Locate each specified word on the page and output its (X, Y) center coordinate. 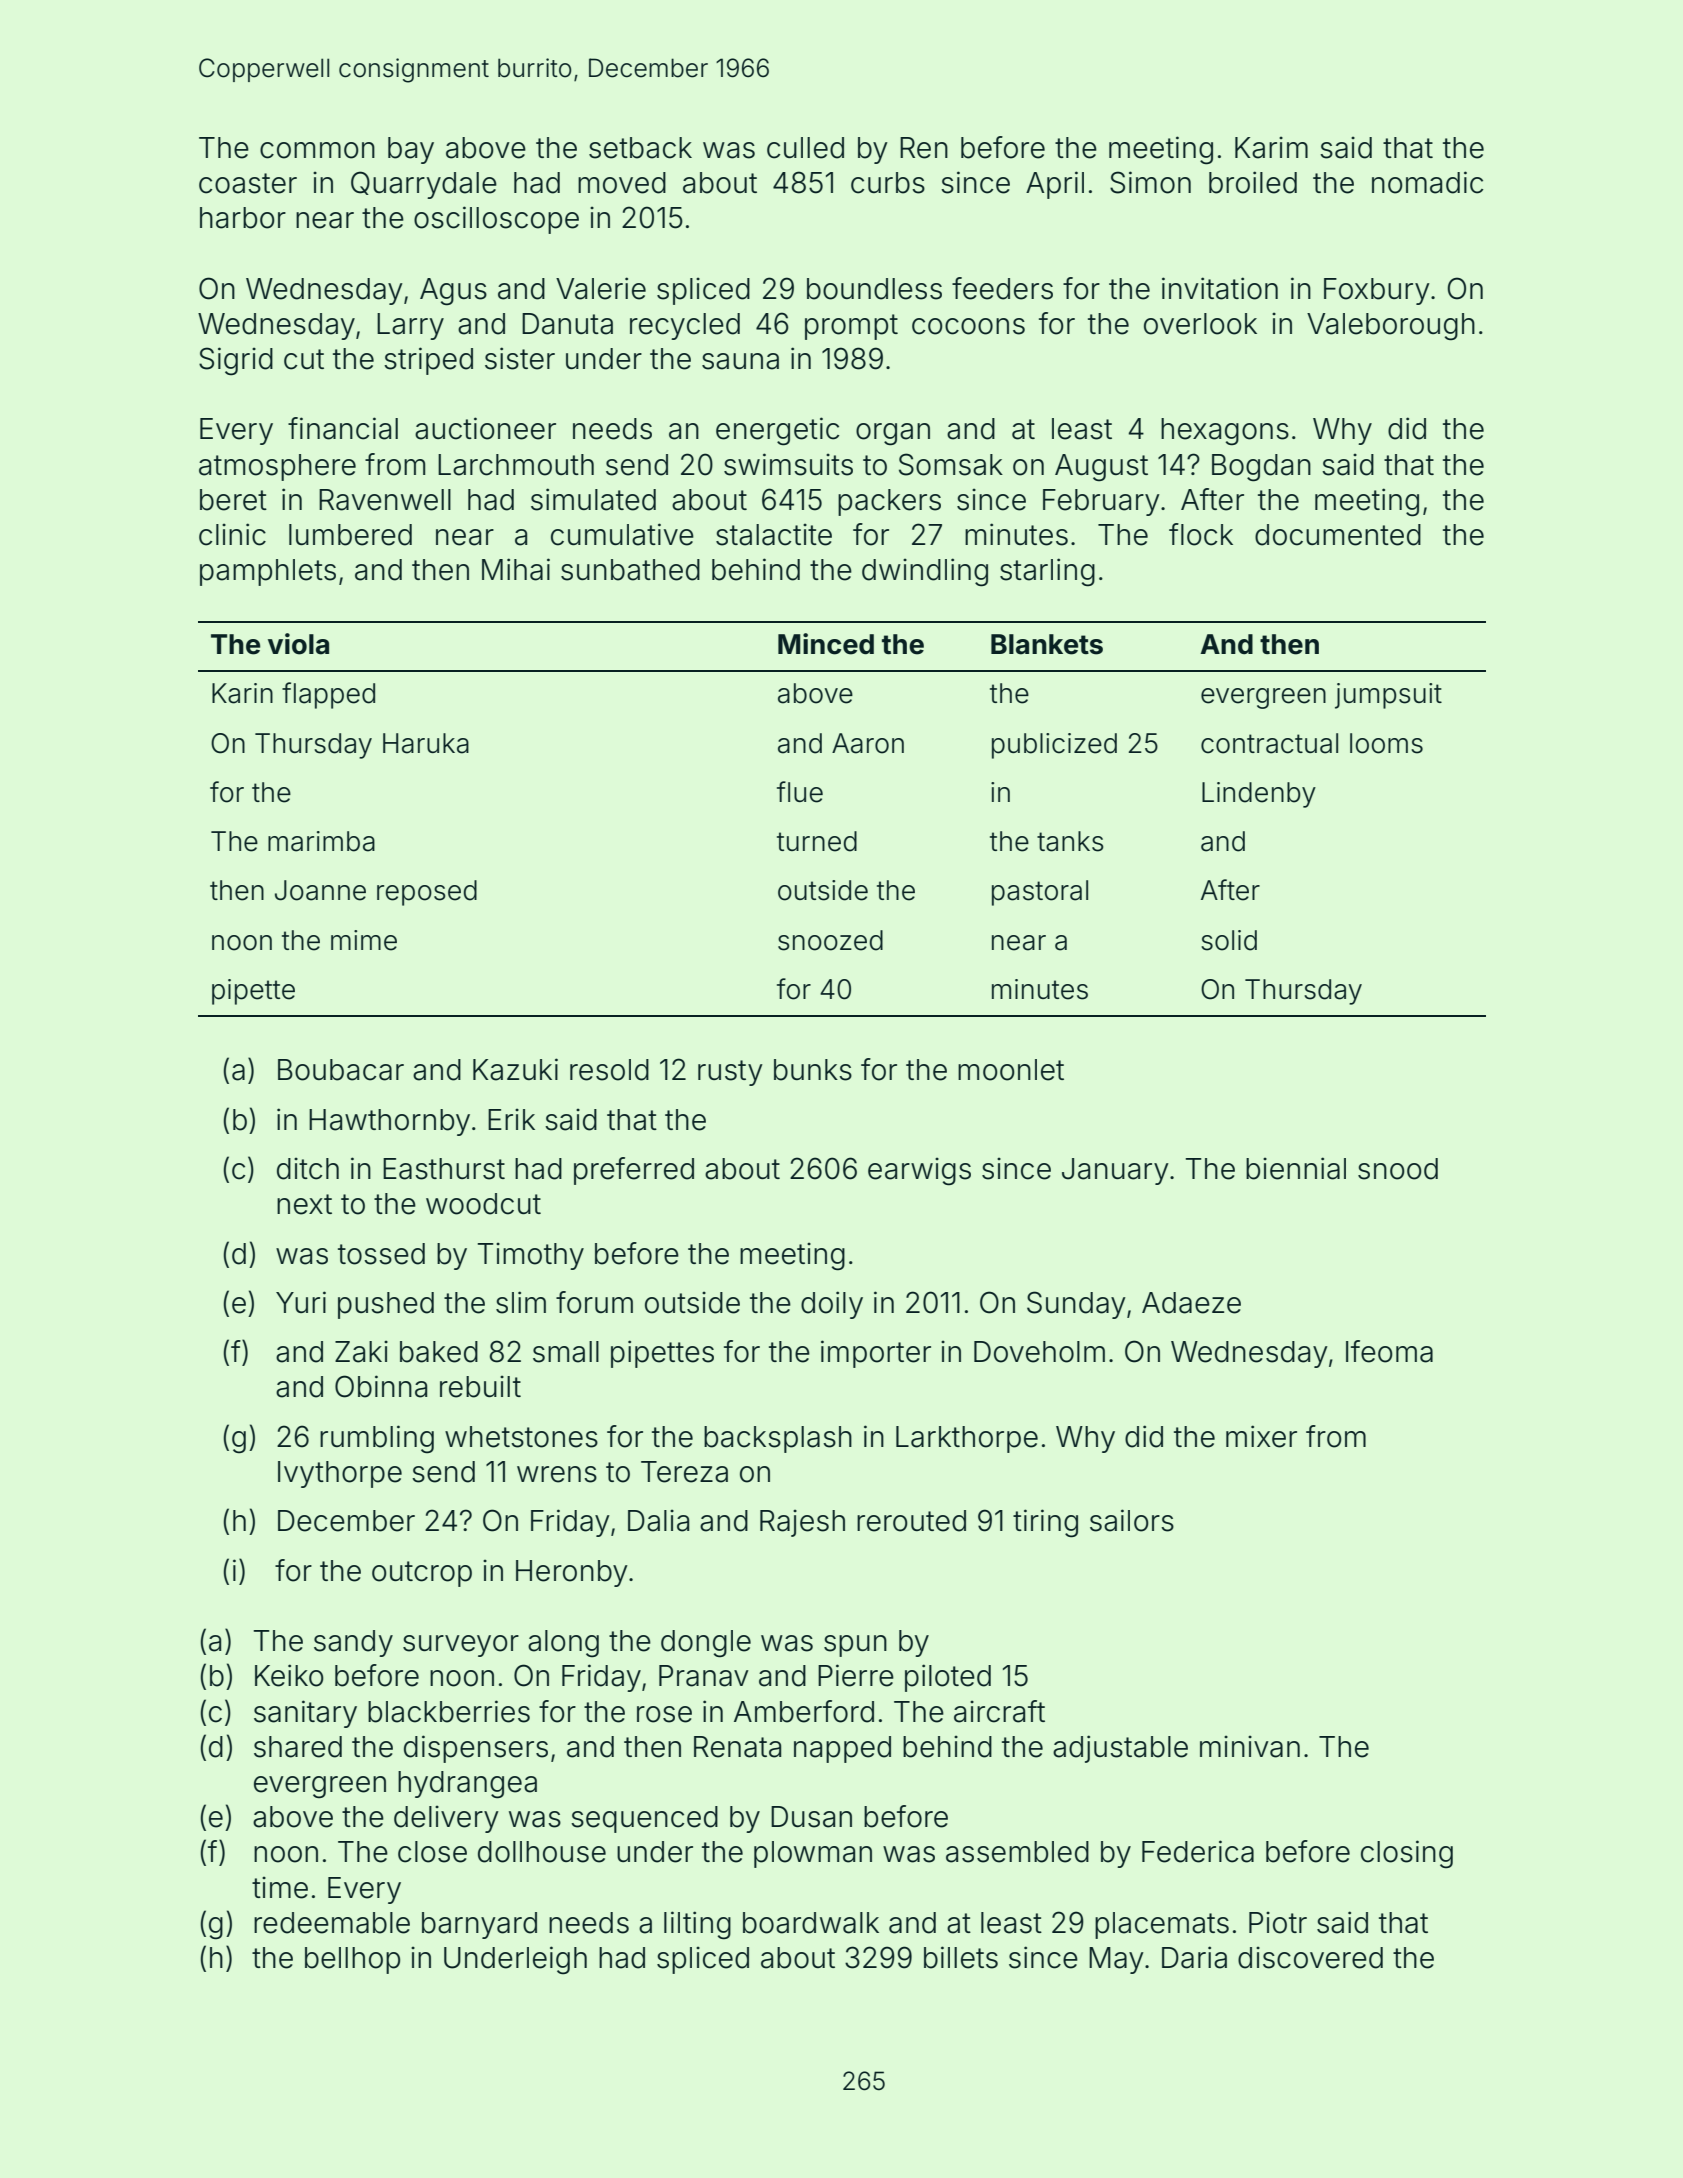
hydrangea (467, 1785)
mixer (1261, 1436)
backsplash (778, 1439)
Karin (242, 693)
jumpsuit (1388, 696)
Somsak (951, 464)
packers (889, 502)
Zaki (361, 1352)
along (563, 1643)
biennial (1296, 1168)
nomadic (1427, 182)
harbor (243, 218)
